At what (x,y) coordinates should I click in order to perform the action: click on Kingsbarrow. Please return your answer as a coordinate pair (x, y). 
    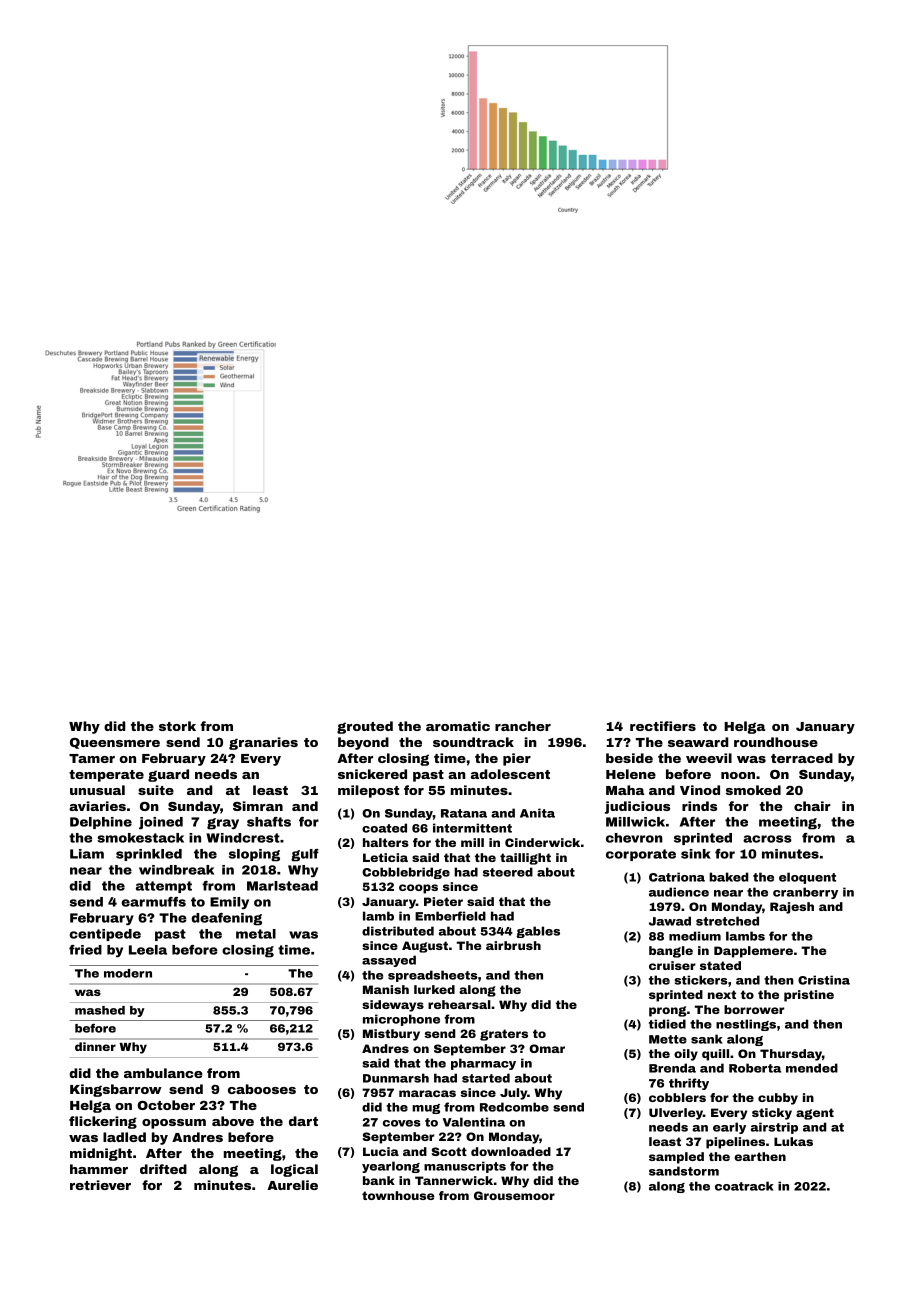
    Looking at the image, I should click on (116, 1090).
